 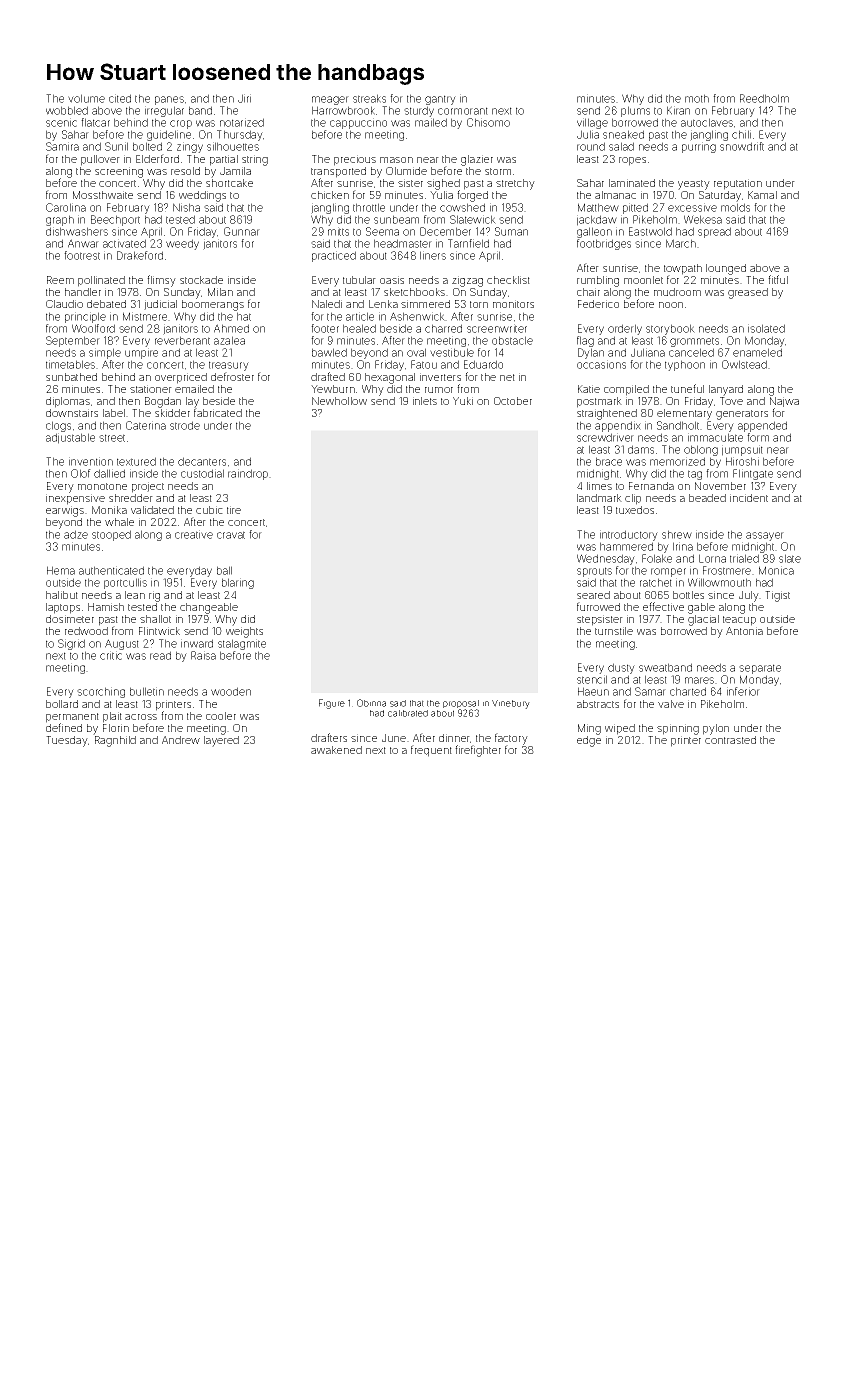 I want to click on redwood, so click(x=86, y=631).
